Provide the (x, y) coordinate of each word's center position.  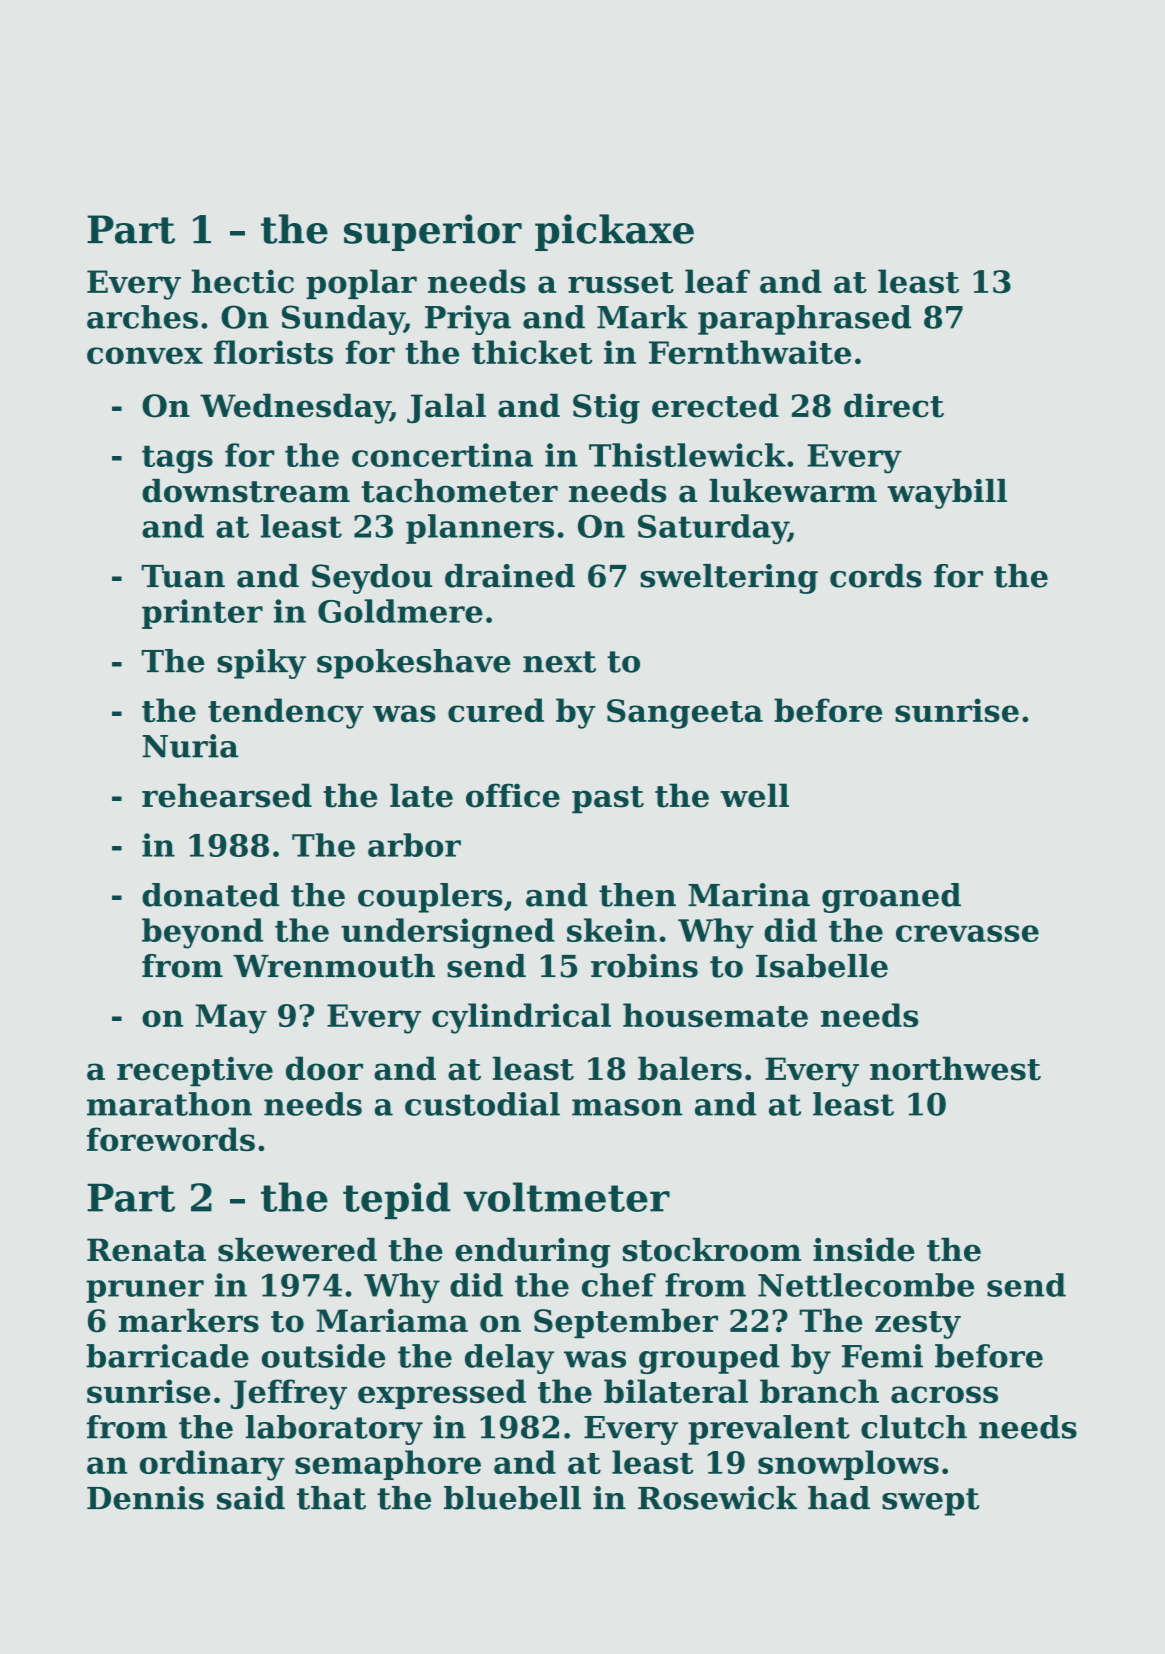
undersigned (448, 933)
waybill (947, 494)
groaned (891, 898)
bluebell (512, 1498)
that (331, 1498)
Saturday (713, 529)
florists (273, 352)
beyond (202, 933)
